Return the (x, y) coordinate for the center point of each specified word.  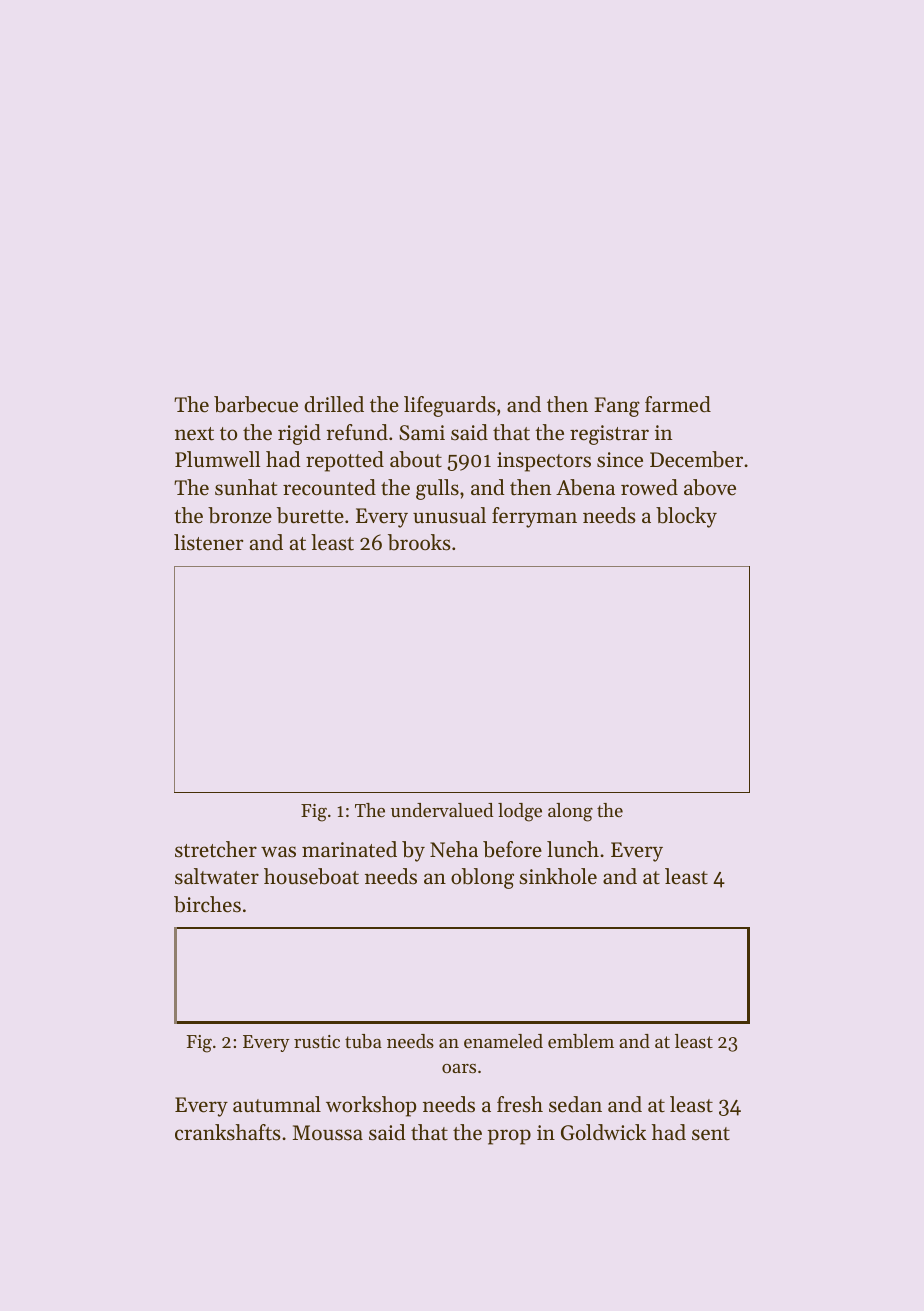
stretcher (216, 849)
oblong (482, 878)
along (570, 812)
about (416, 459)
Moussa (328, 1133)
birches (207, 904)
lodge (520, 812)
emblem (581, 1041)
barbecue (256, 404)
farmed (678, 404)
